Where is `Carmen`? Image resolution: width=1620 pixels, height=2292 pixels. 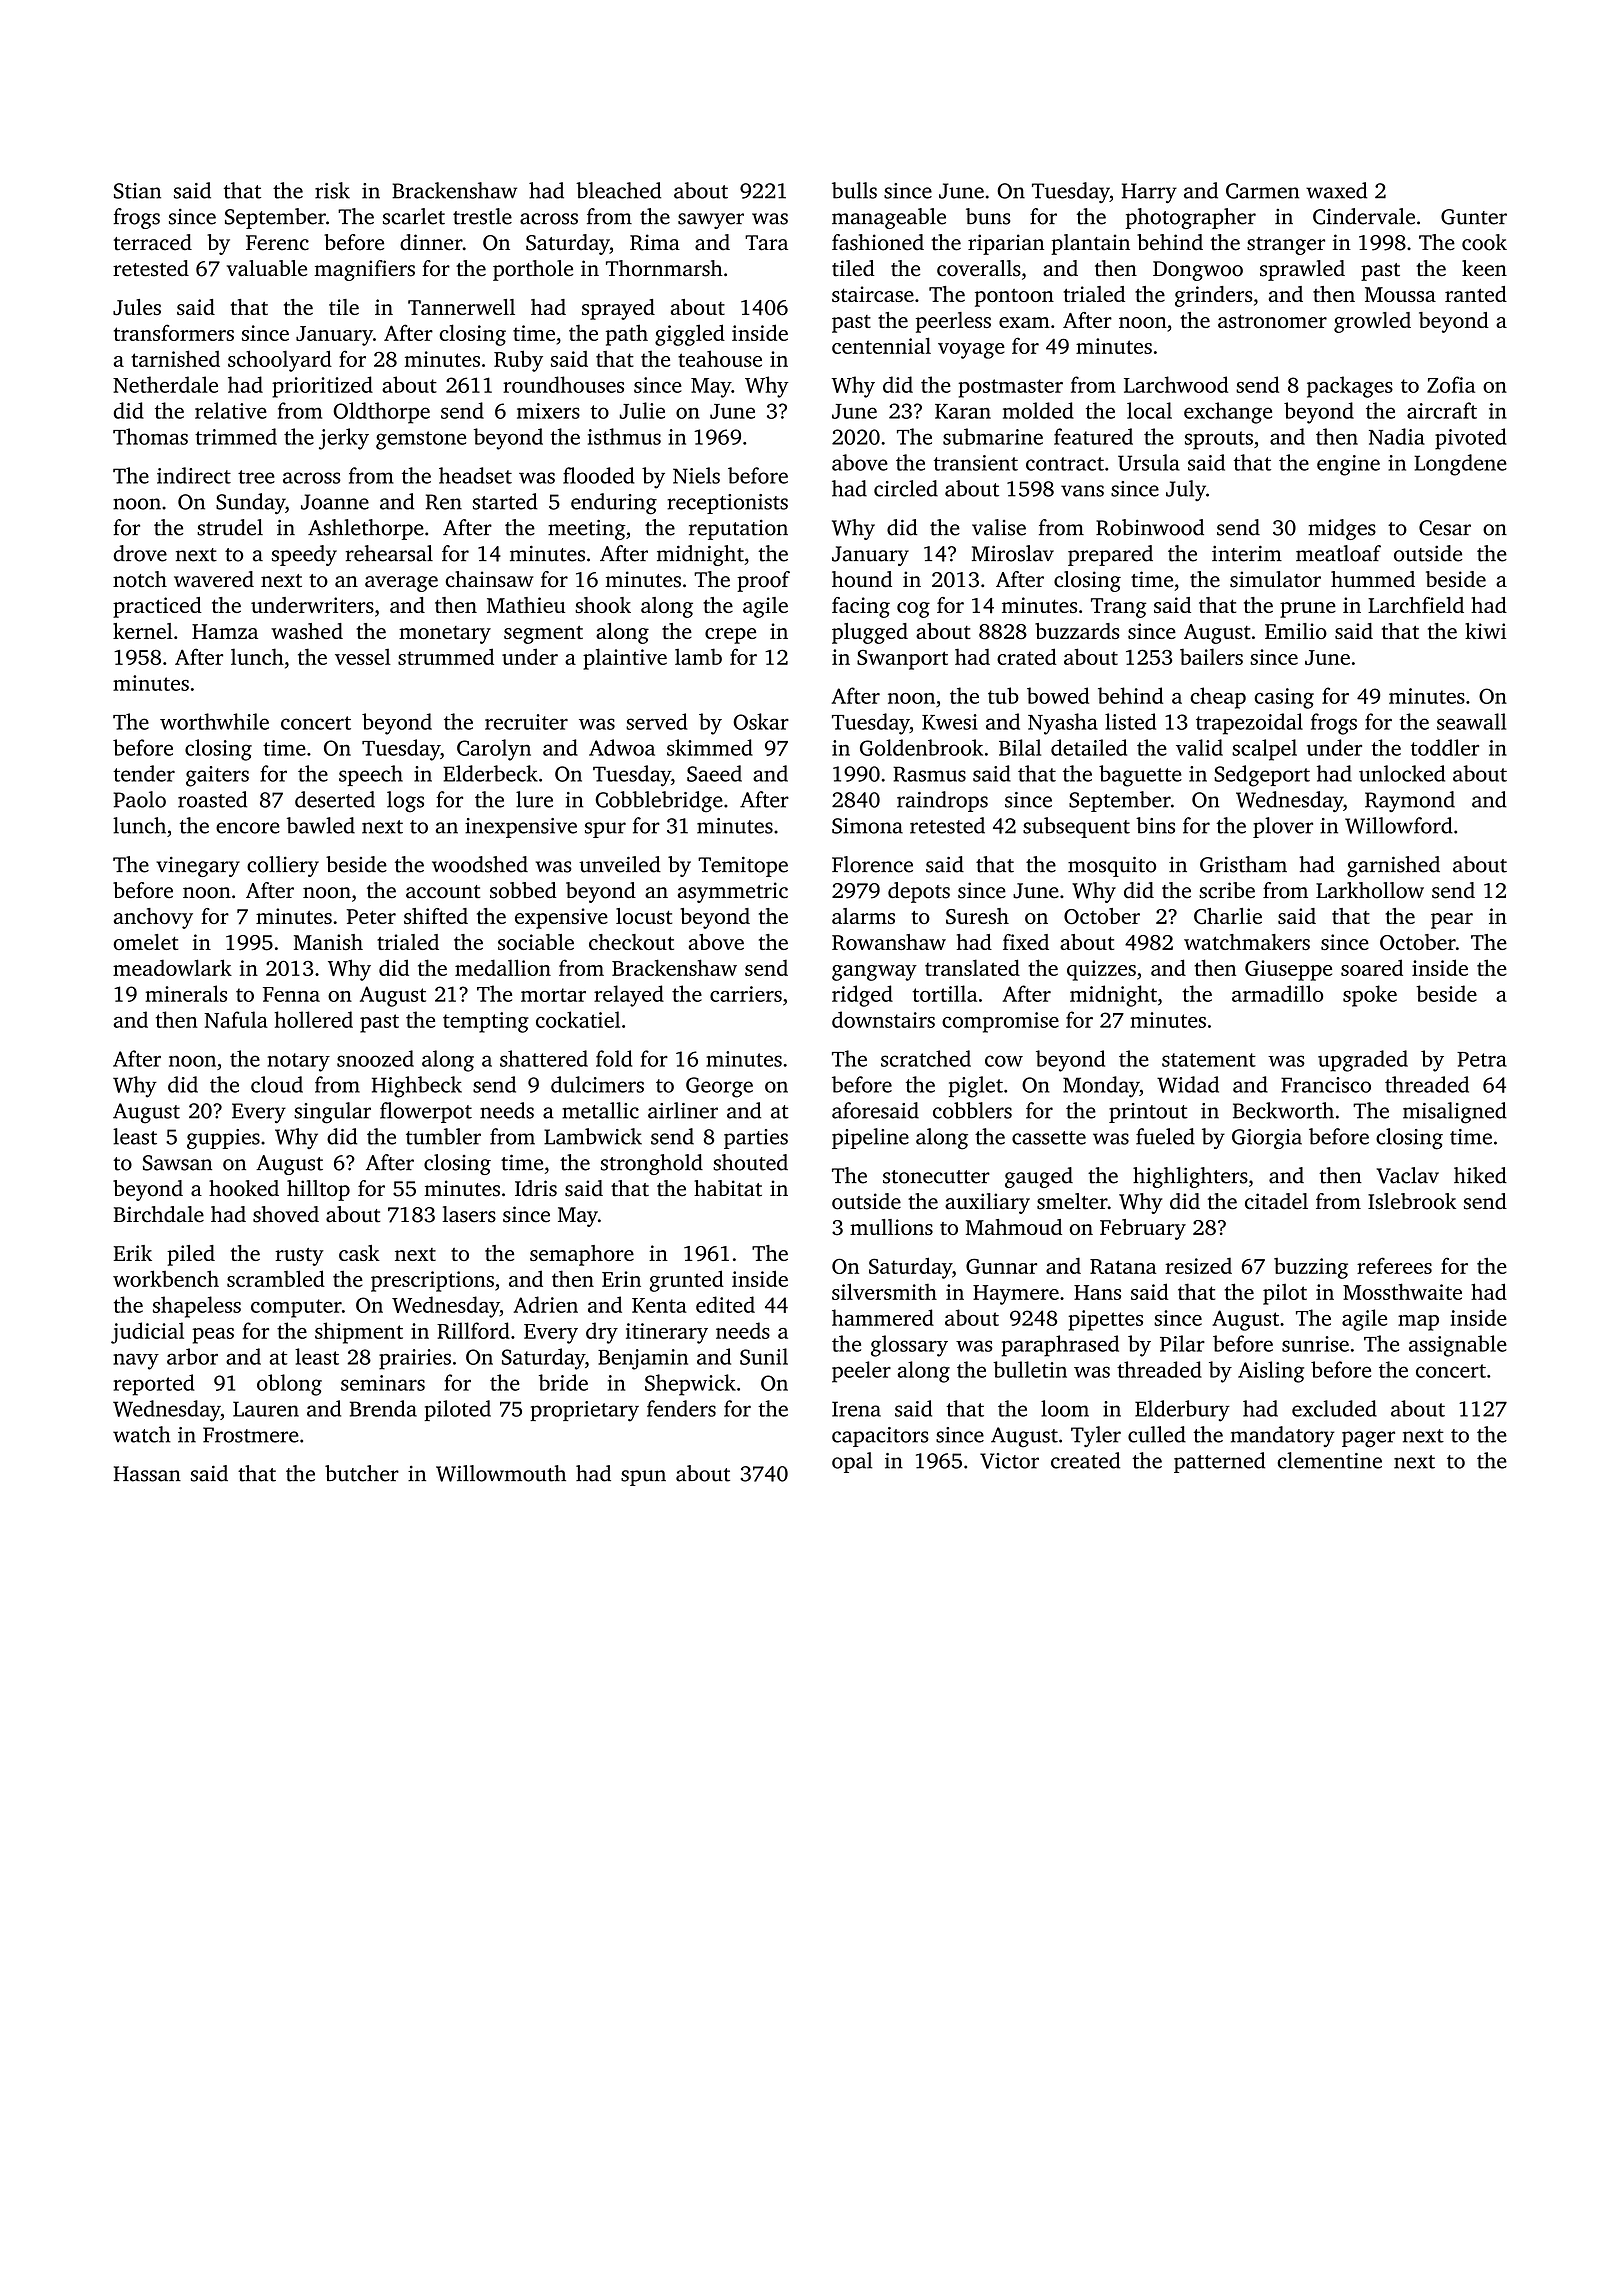 Carmen is located at coordinates (1262, 191).
